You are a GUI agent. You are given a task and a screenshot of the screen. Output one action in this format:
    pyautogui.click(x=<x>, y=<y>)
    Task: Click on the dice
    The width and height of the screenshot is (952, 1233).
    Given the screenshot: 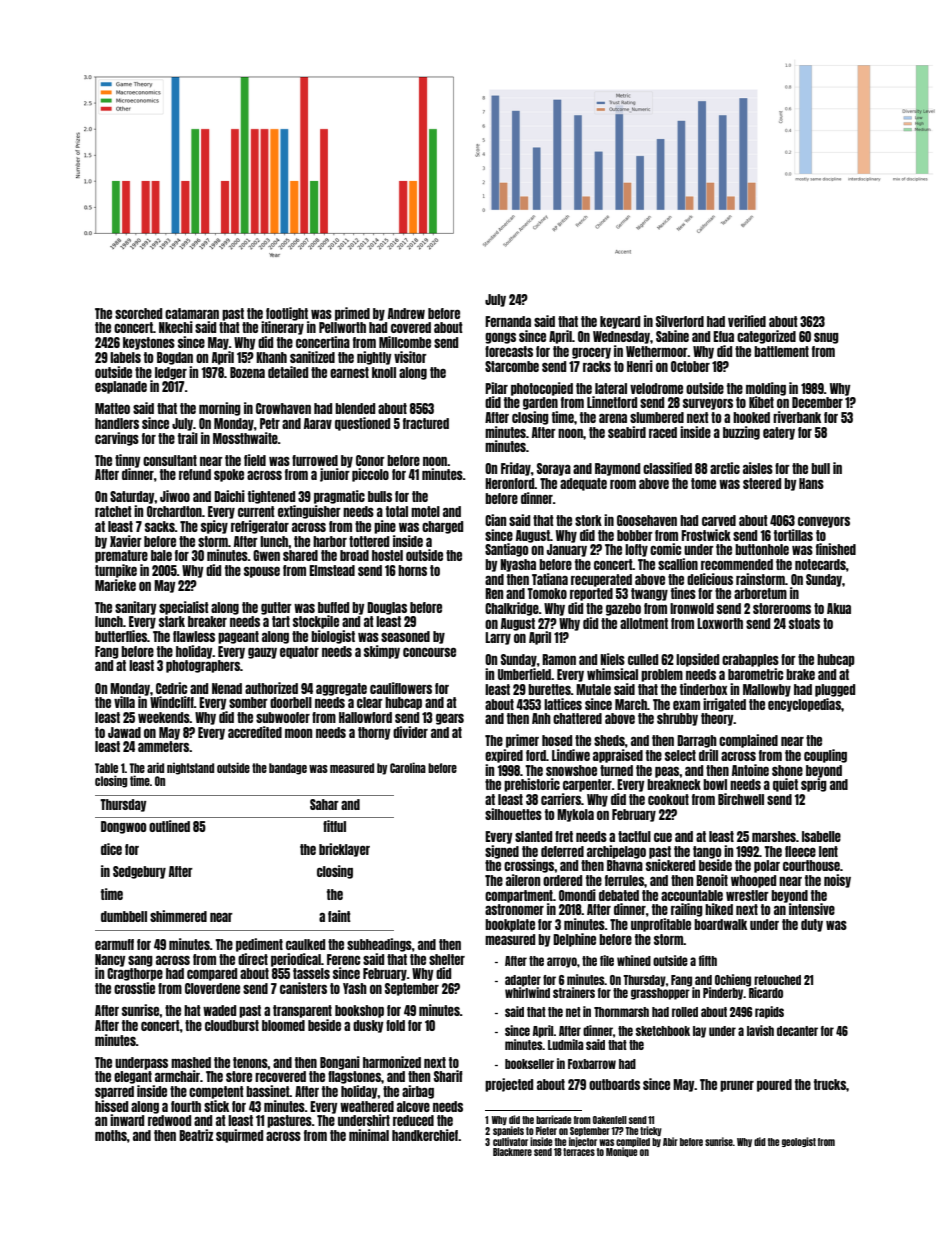 What is the action you would take?
    pyautogui.click(x=111, y=849)
